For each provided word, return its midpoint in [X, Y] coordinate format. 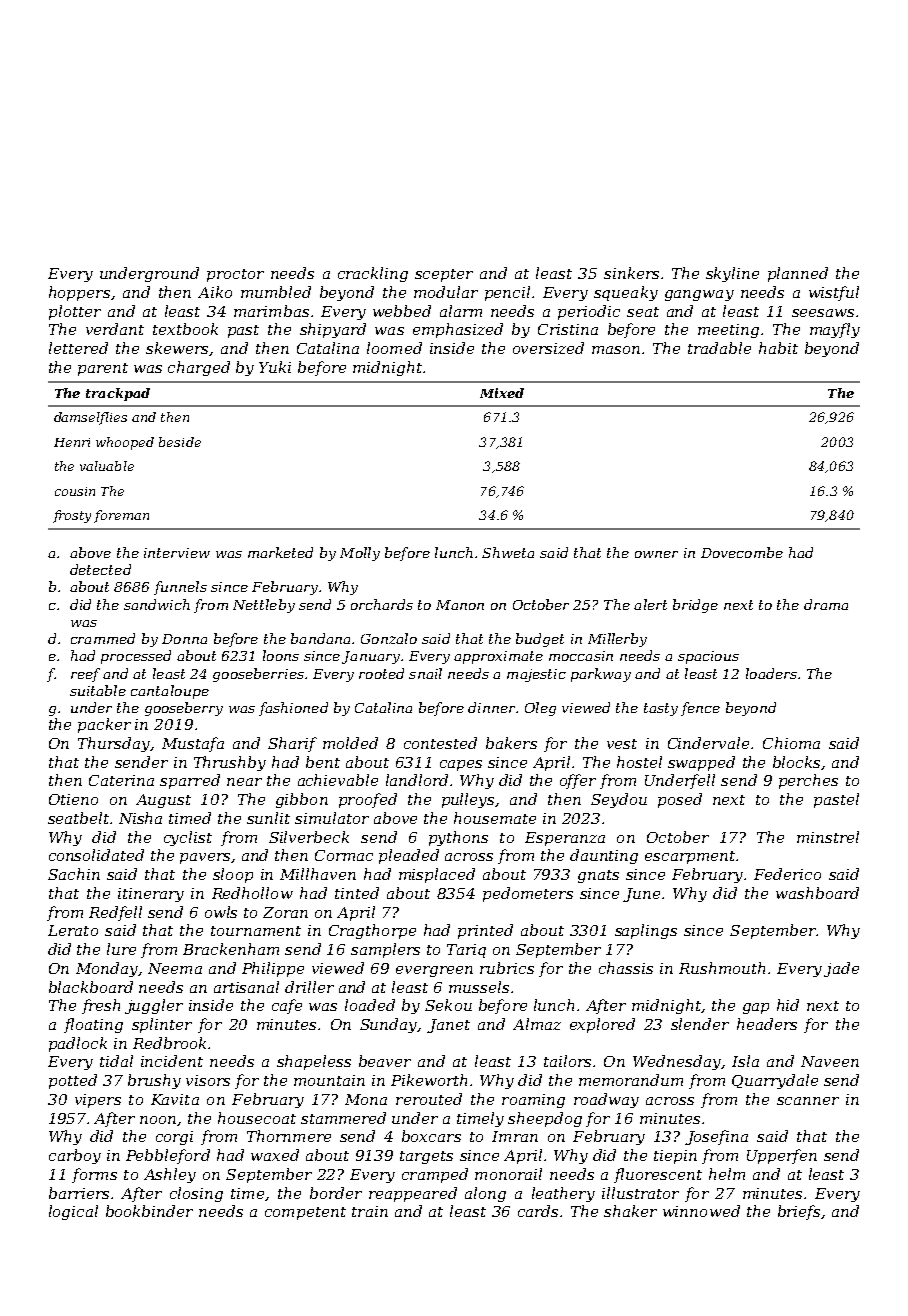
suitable [98, 690]
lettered [78, 348]
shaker [630, 1211]
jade [841, 969]
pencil [507, 293]
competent [305, 1213]
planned [798, 274]
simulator [332, 818]
